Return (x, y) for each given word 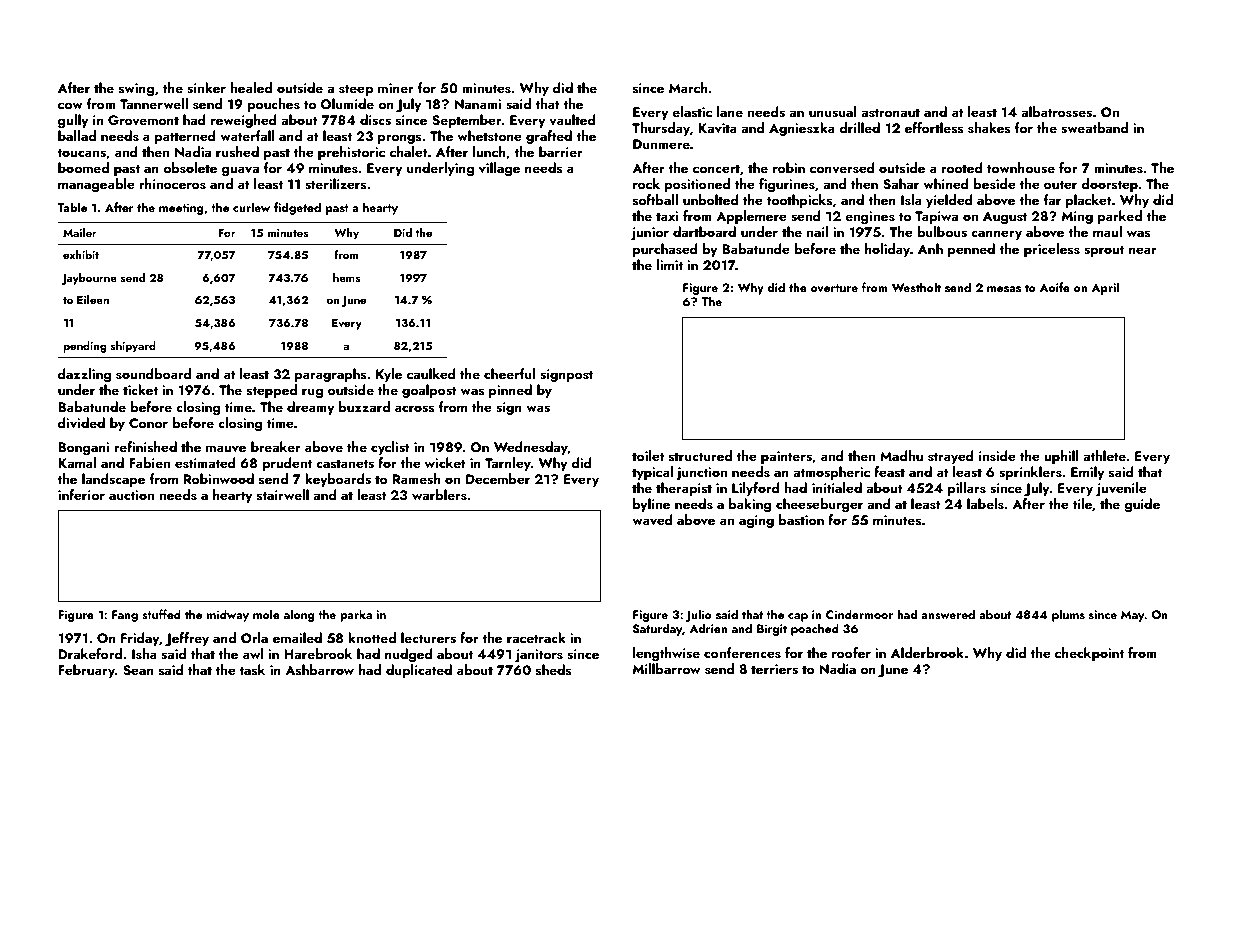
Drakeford (90, 653)
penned (971, 250)
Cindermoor (859, 614)
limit (670, 264)
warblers (439, 495)
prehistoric (351, 153)
